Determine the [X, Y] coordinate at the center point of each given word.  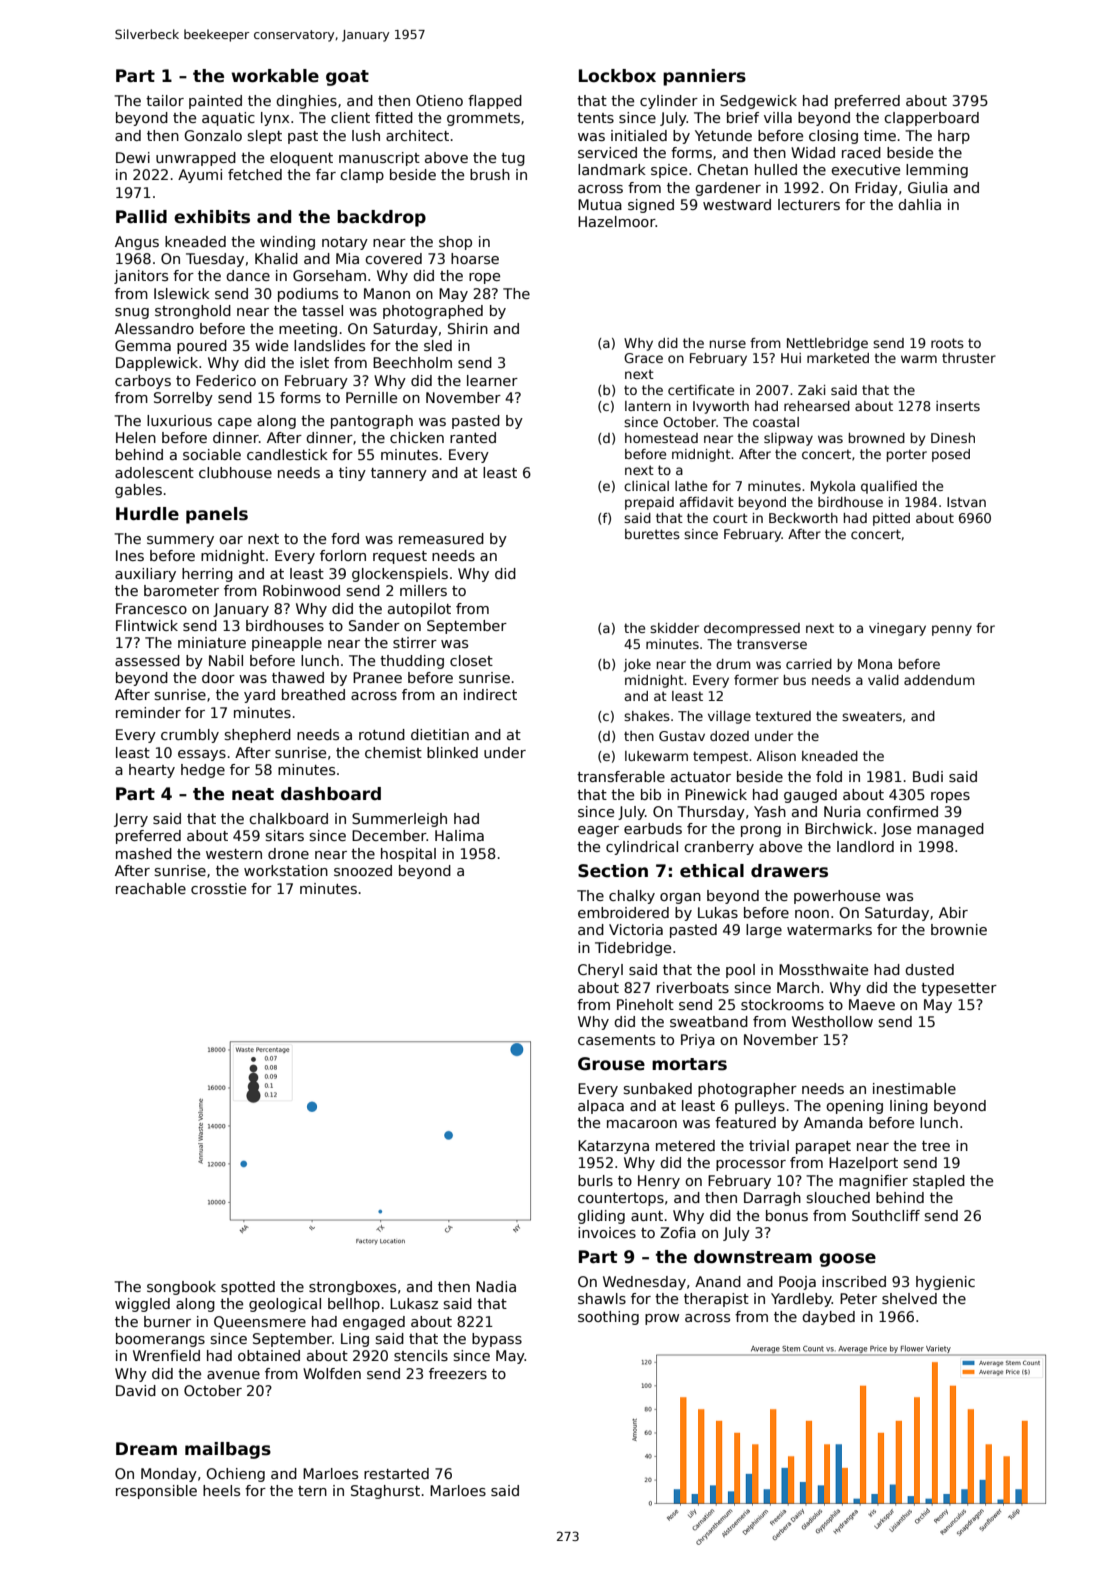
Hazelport [863, 1164]
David [136, 1390]
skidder [674, 628]
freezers [458, 1373]
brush [490, 174]
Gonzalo [213, 135]
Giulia [928, 187]
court [730, 518]
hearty [152, 771]
